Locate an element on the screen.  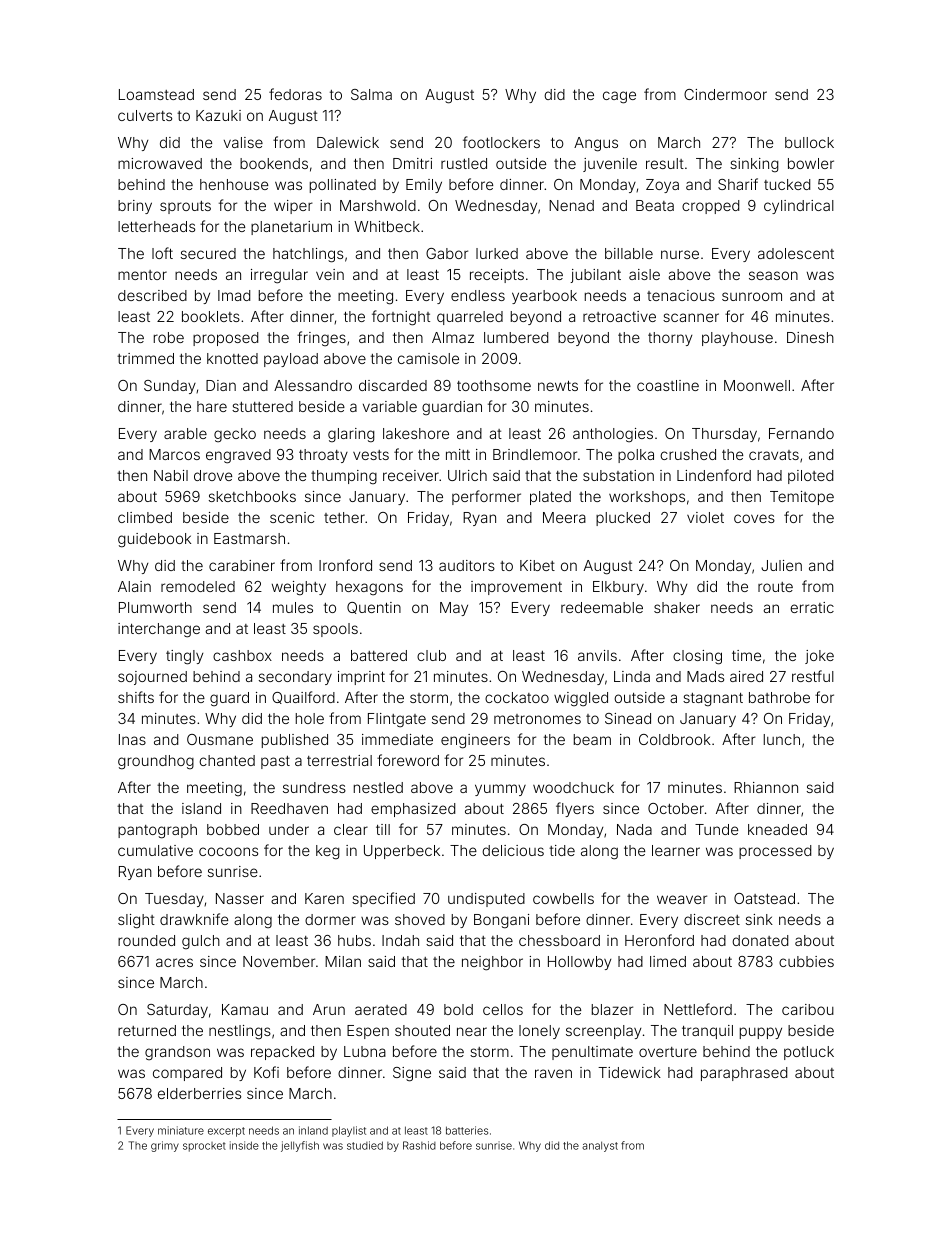
cage is located at coordinates (619, 97).
